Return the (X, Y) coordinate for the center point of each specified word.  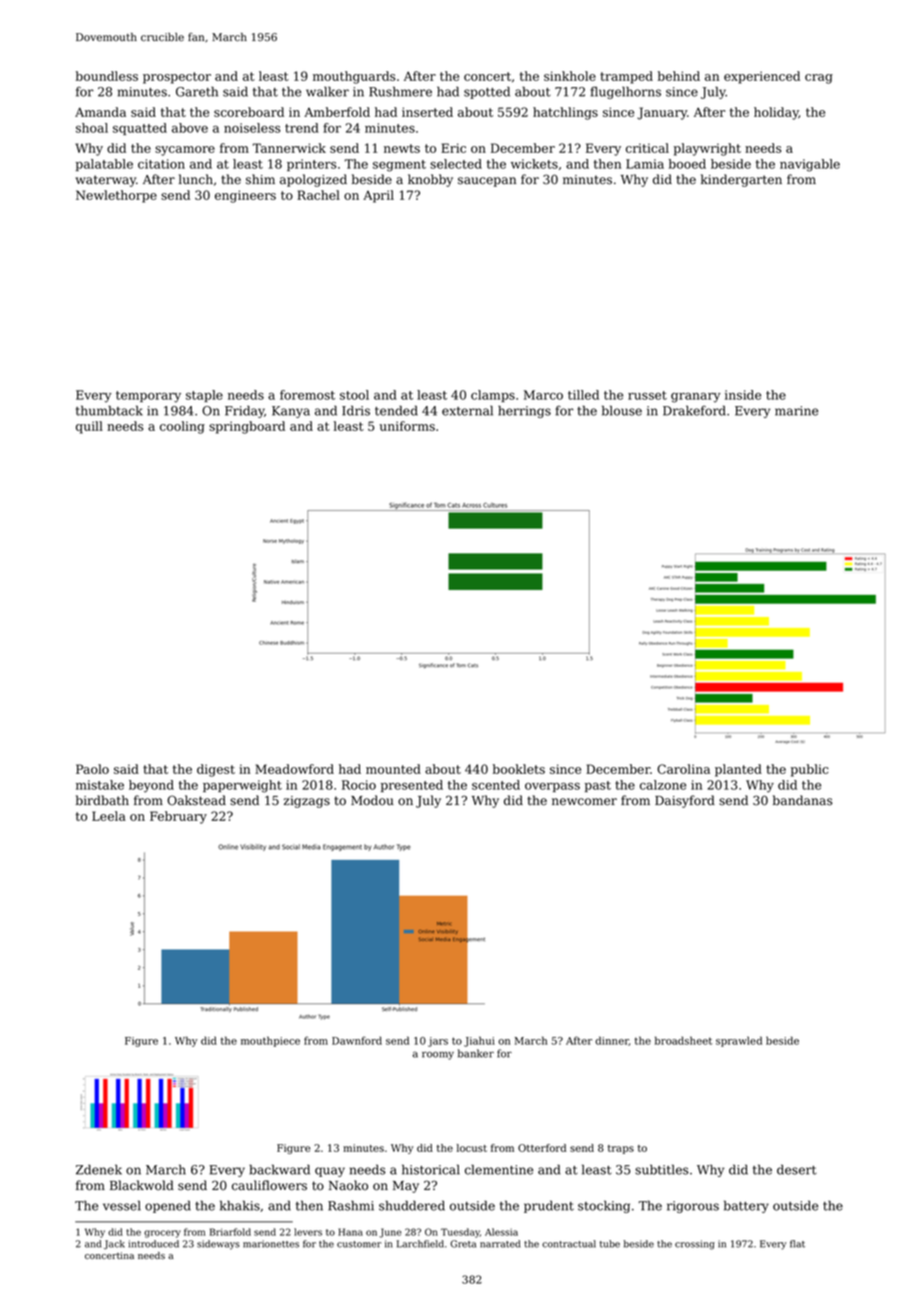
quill (89, 427)
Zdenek (99, 1169)
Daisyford (685, 801)
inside (743, 395)
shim (260, 179)
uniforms (407, 426)
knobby (430, 180)
